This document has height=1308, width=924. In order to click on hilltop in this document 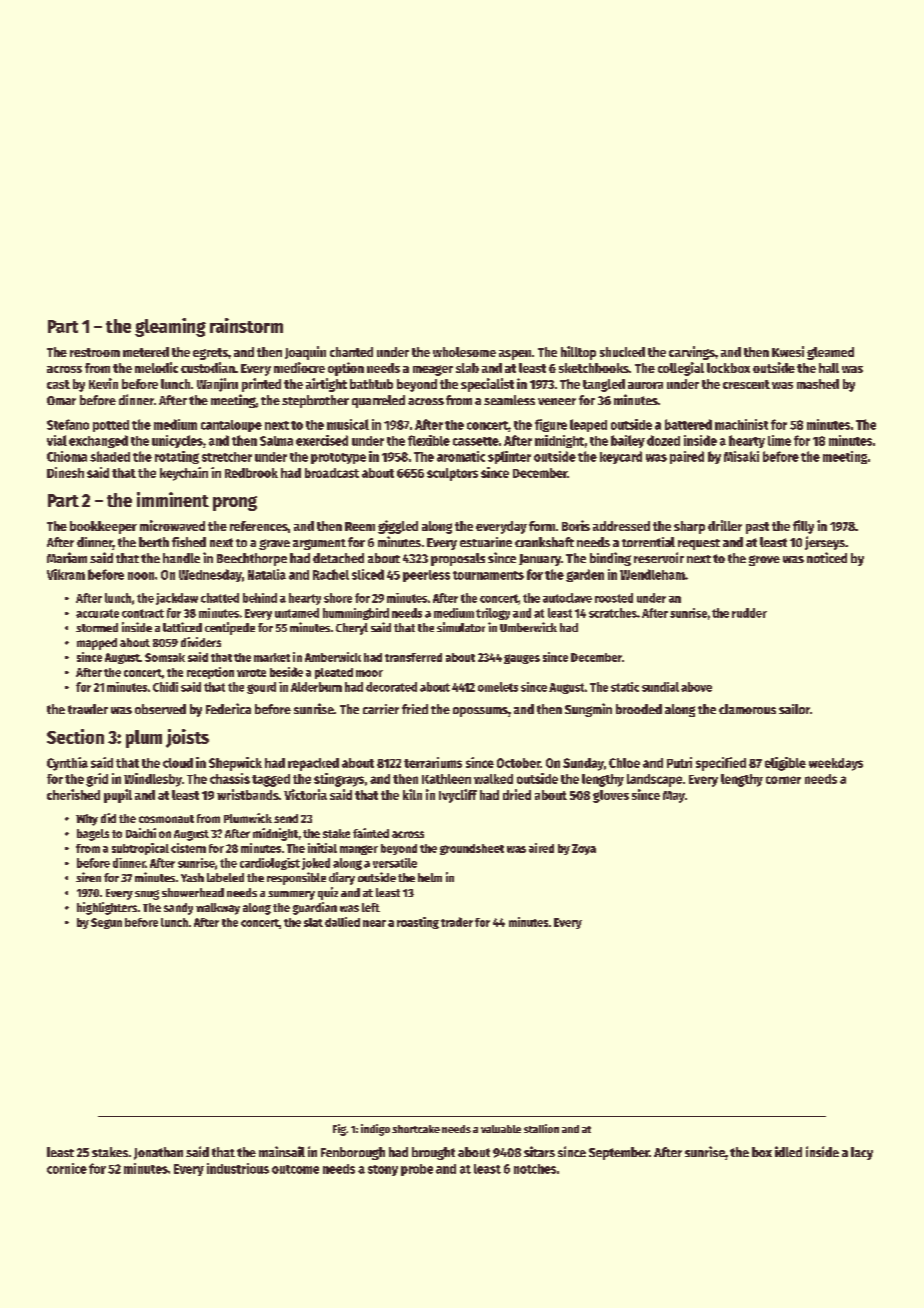, I will do `click(578, 353)`.
